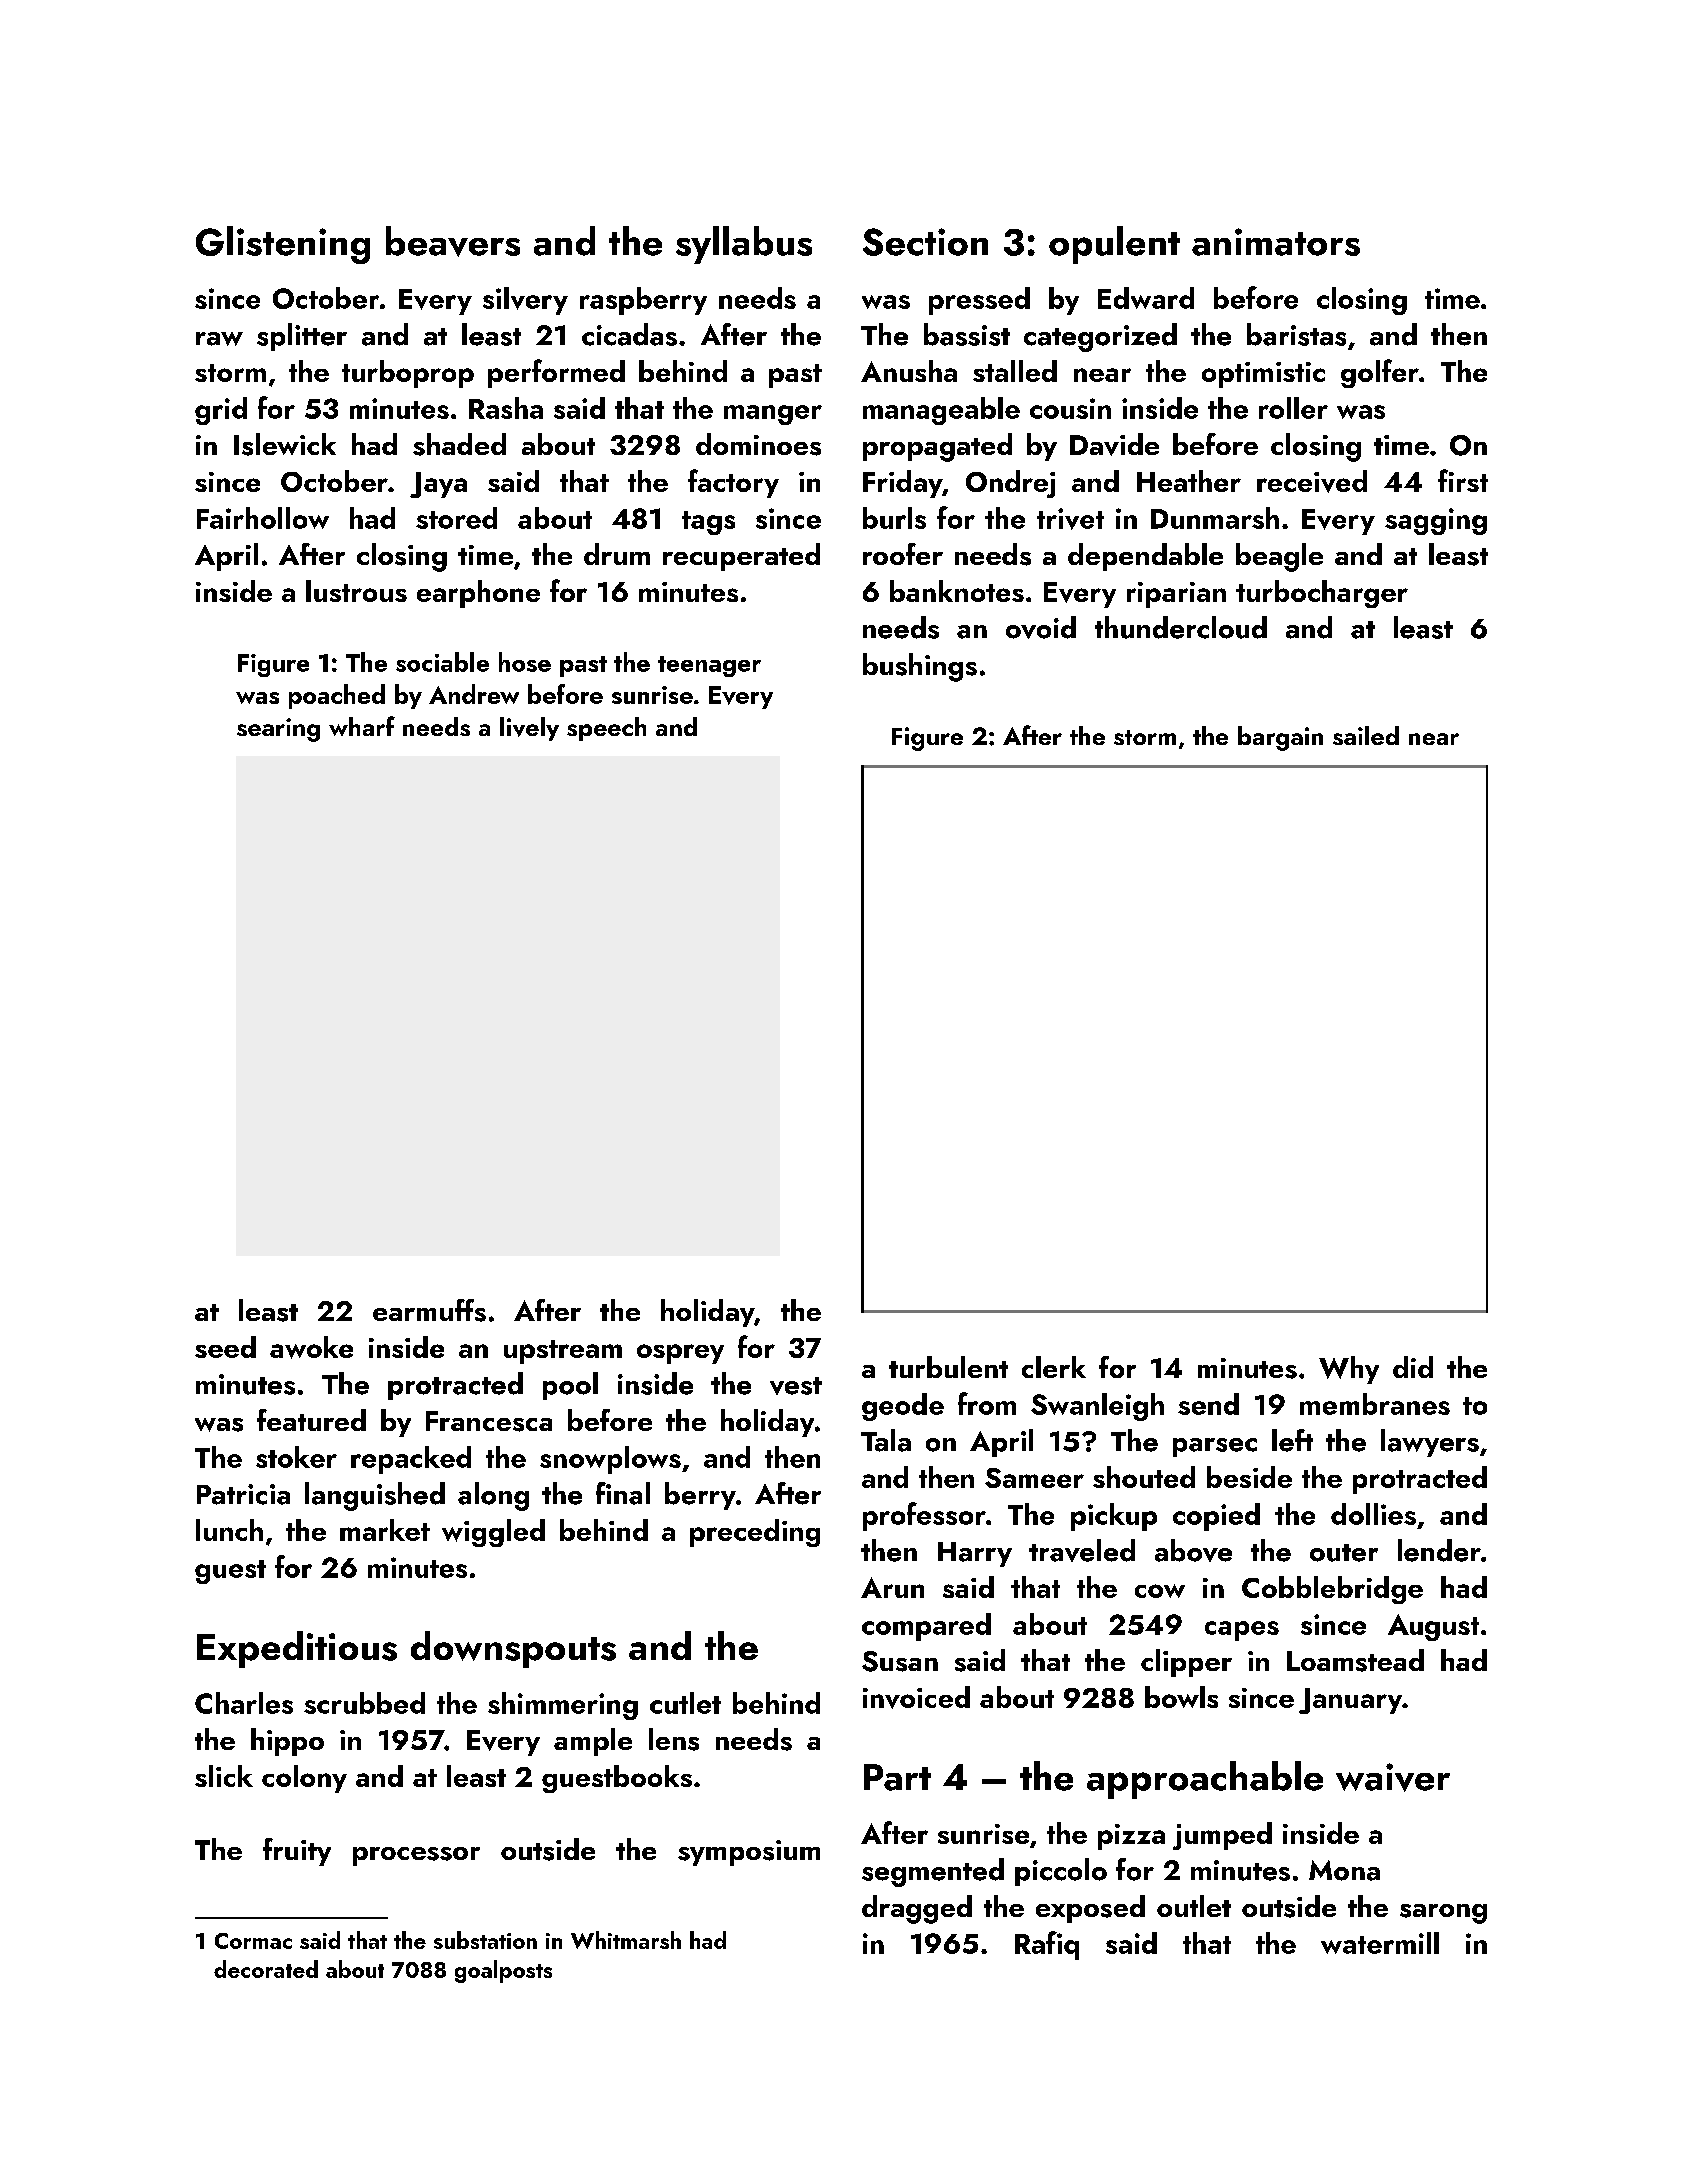  What do you see at coordinates (296, 1457) in the image?
I see `stoker` at bounding box center [296, 1457].
